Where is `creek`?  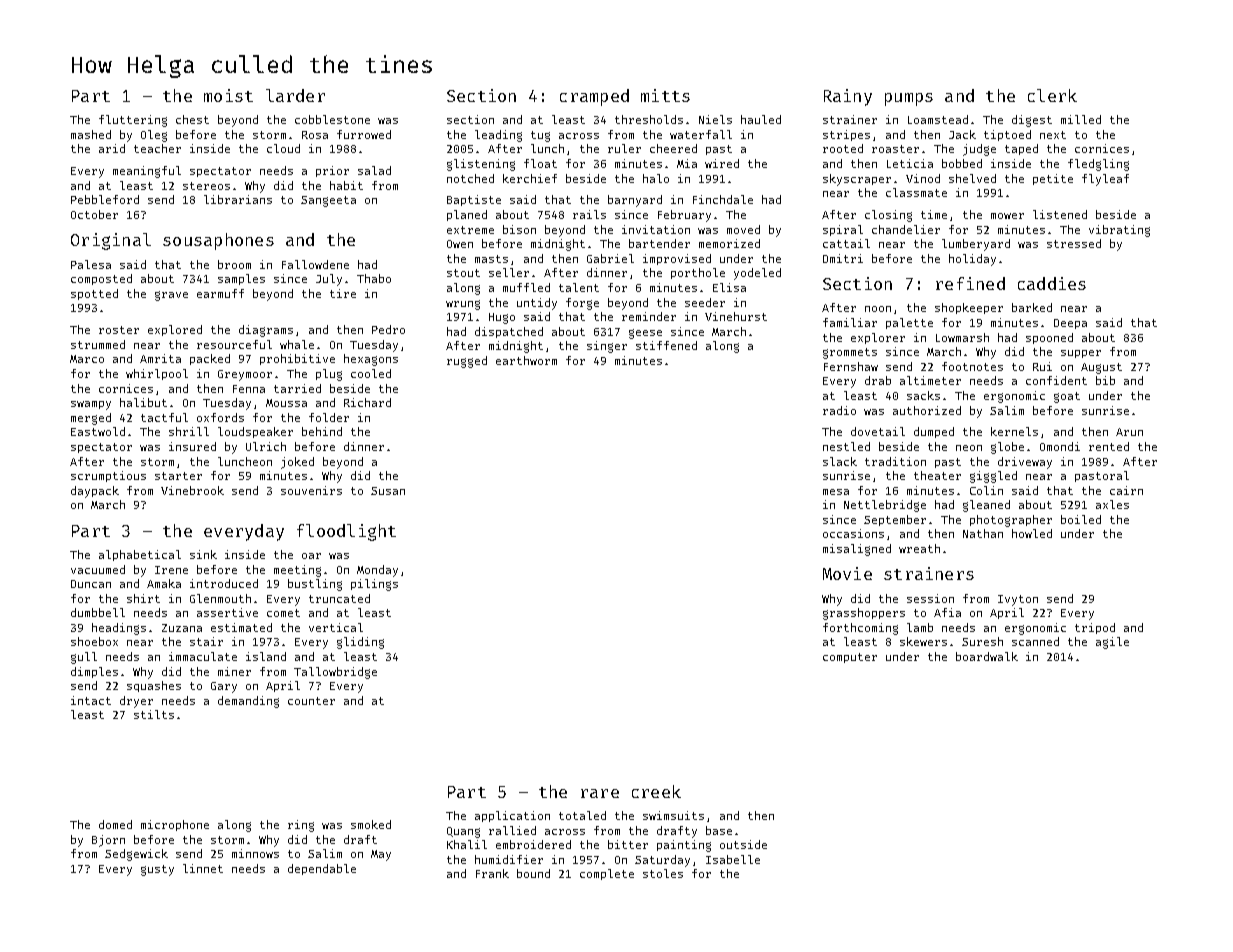
creek is located at coordinates (656, 791).
